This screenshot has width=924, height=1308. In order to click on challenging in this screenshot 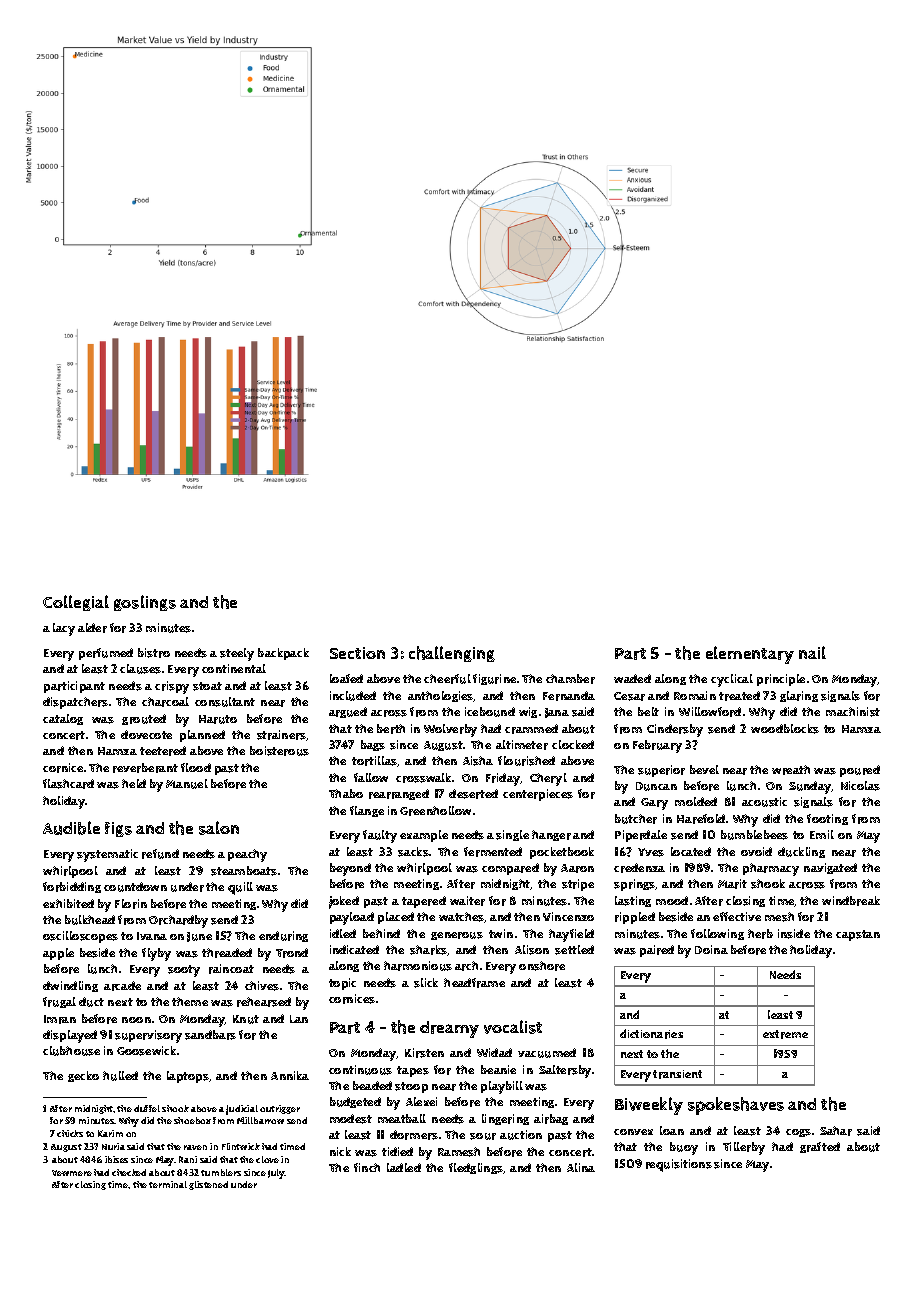, I will do `click(452, 654)`.
